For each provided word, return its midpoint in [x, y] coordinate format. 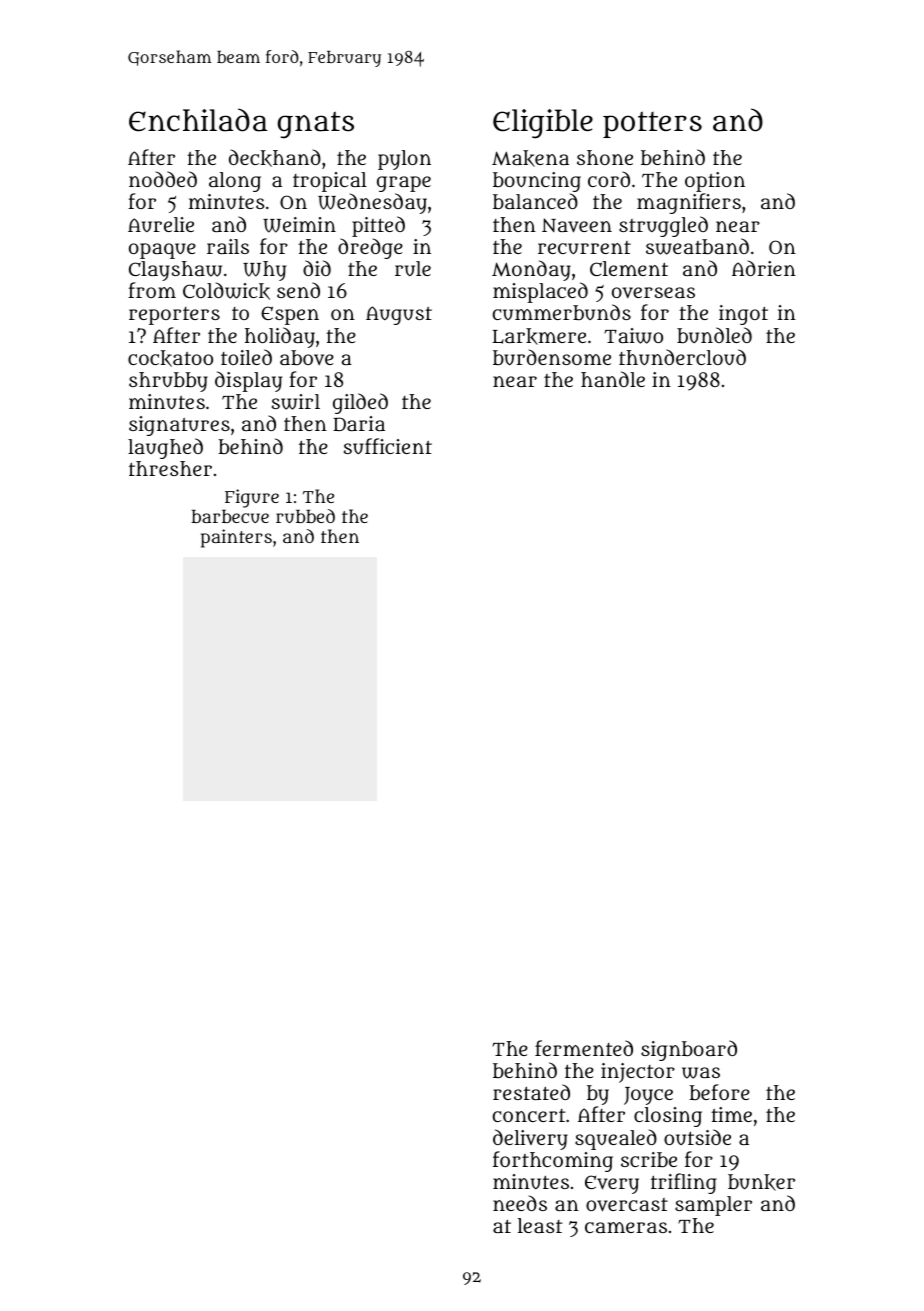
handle [613, 379]
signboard [689, 1050]
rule [413, 268]
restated [531, 1092]
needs [520, 1203]
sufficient [388, 446]
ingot [743, 315]
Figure [252, 498]
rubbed [305, 516]
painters [236, 538]
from [152, 290]
